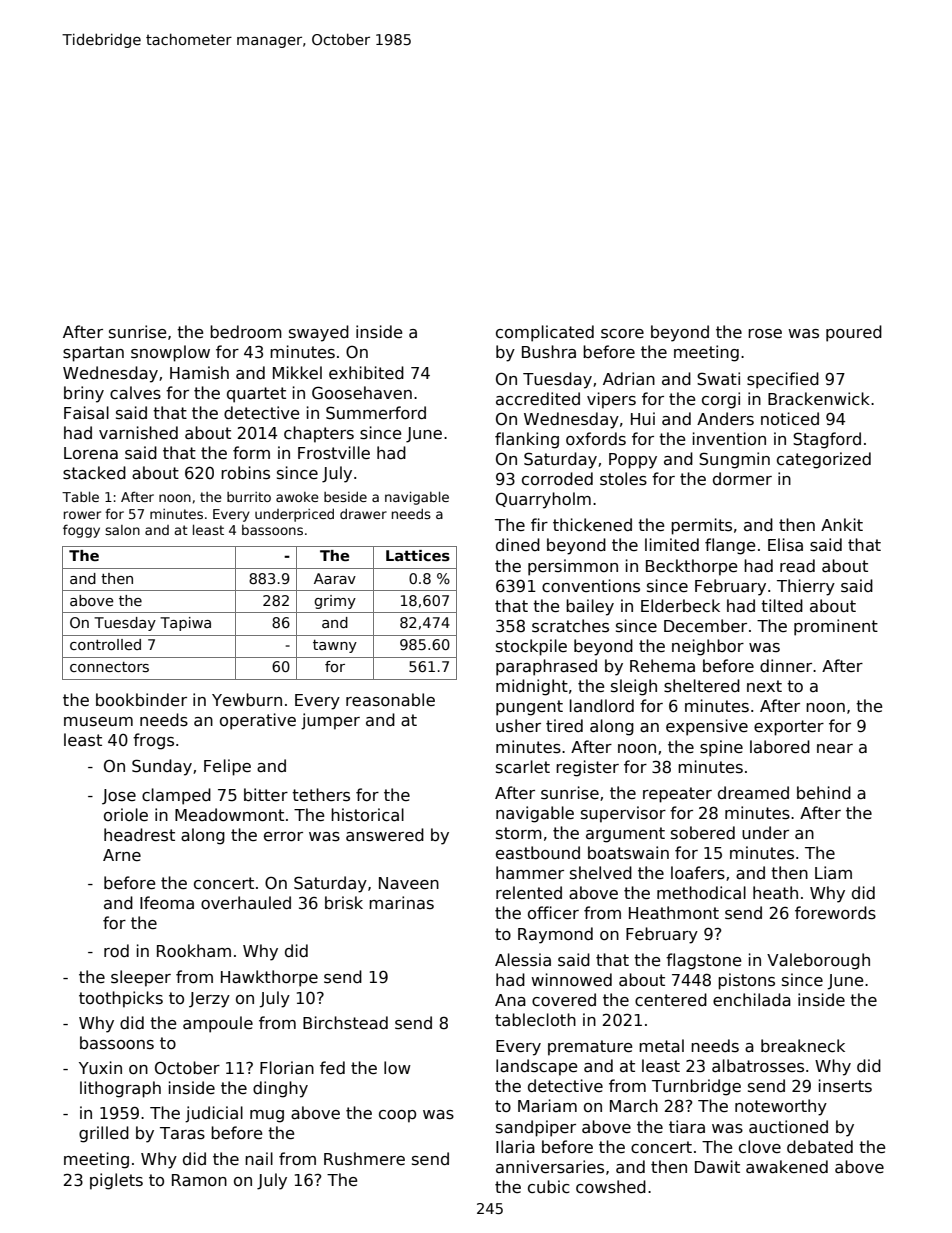 This screenshot has height=1233, width=952. I want to click on scratches, so click(570, 626).
